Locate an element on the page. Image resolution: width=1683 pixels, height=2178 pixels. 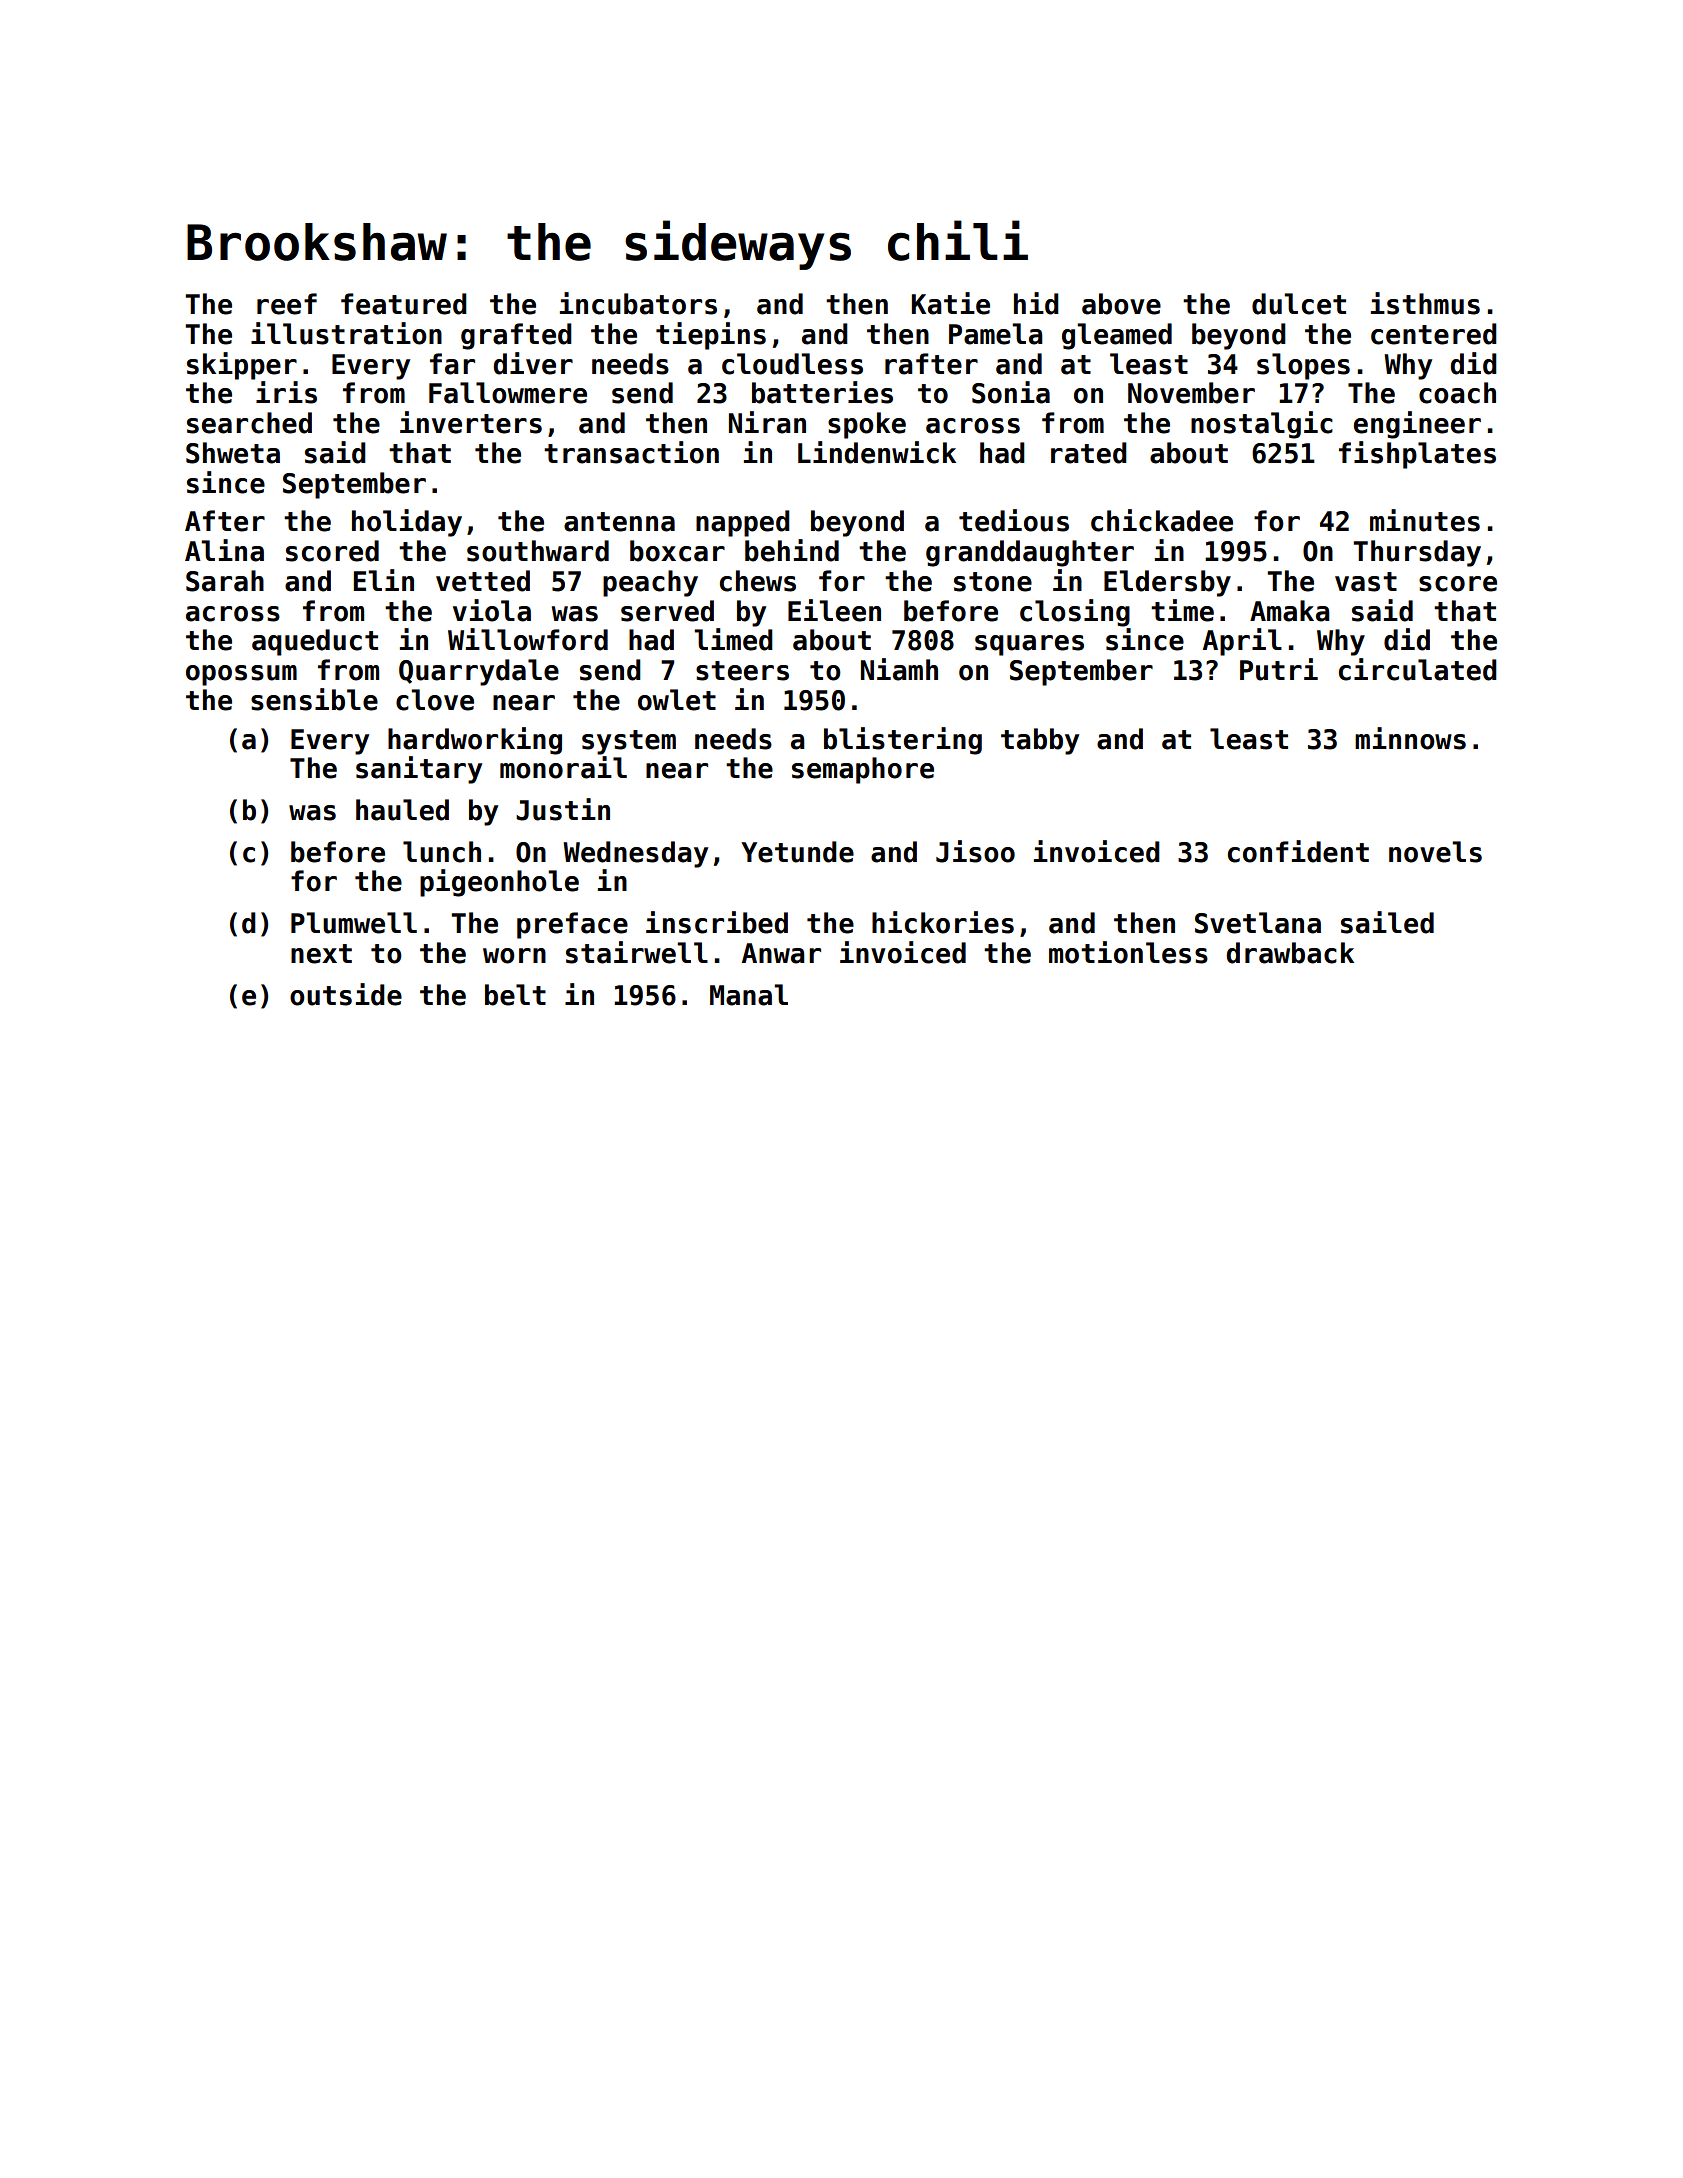
southward is located at coordinates (538, 551).
